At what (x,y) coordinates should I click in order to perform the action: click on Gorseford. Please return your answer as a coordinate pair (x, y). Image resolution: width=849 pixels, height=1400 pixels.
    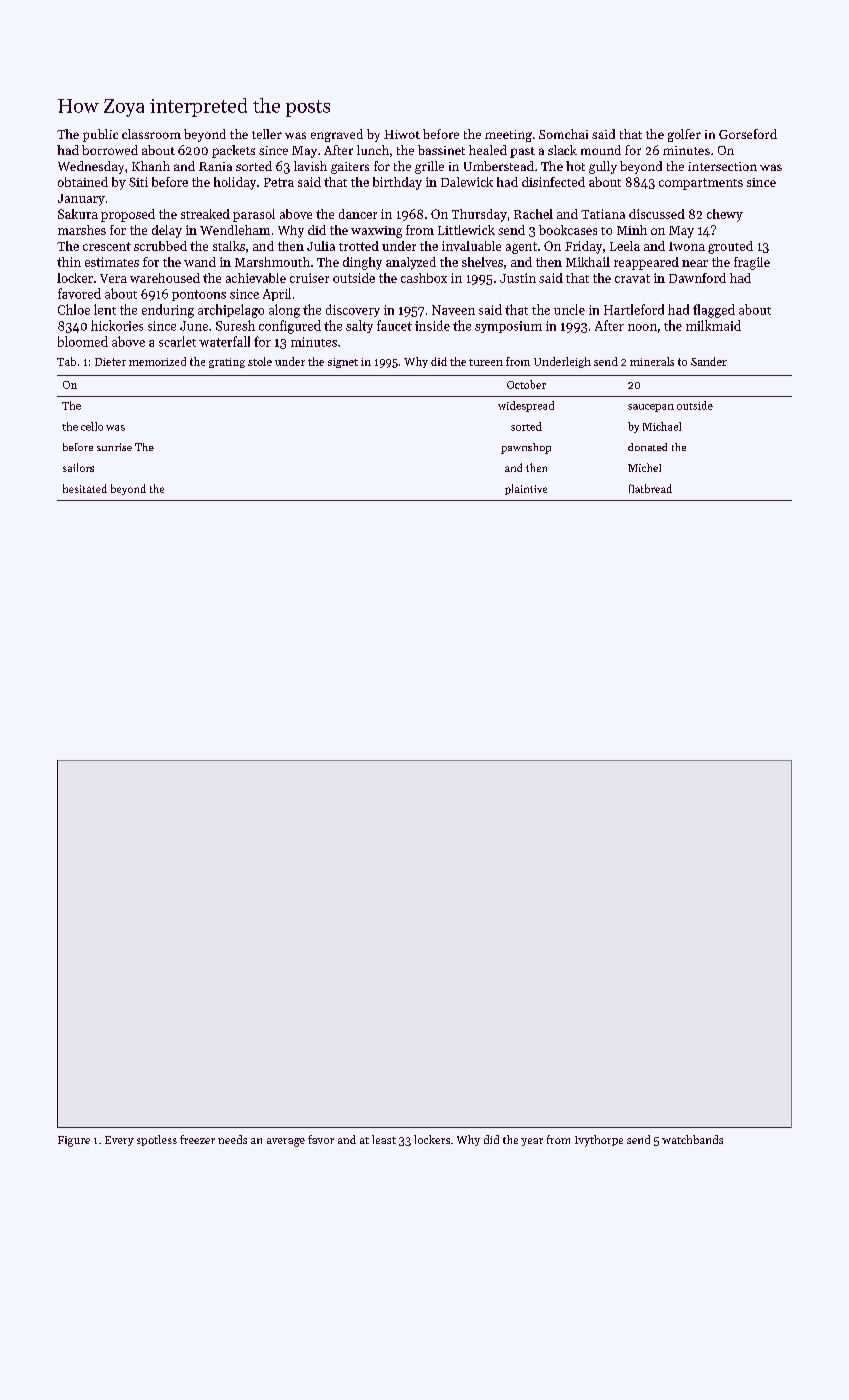
    Looking at the image, I should click on (748, 134).
